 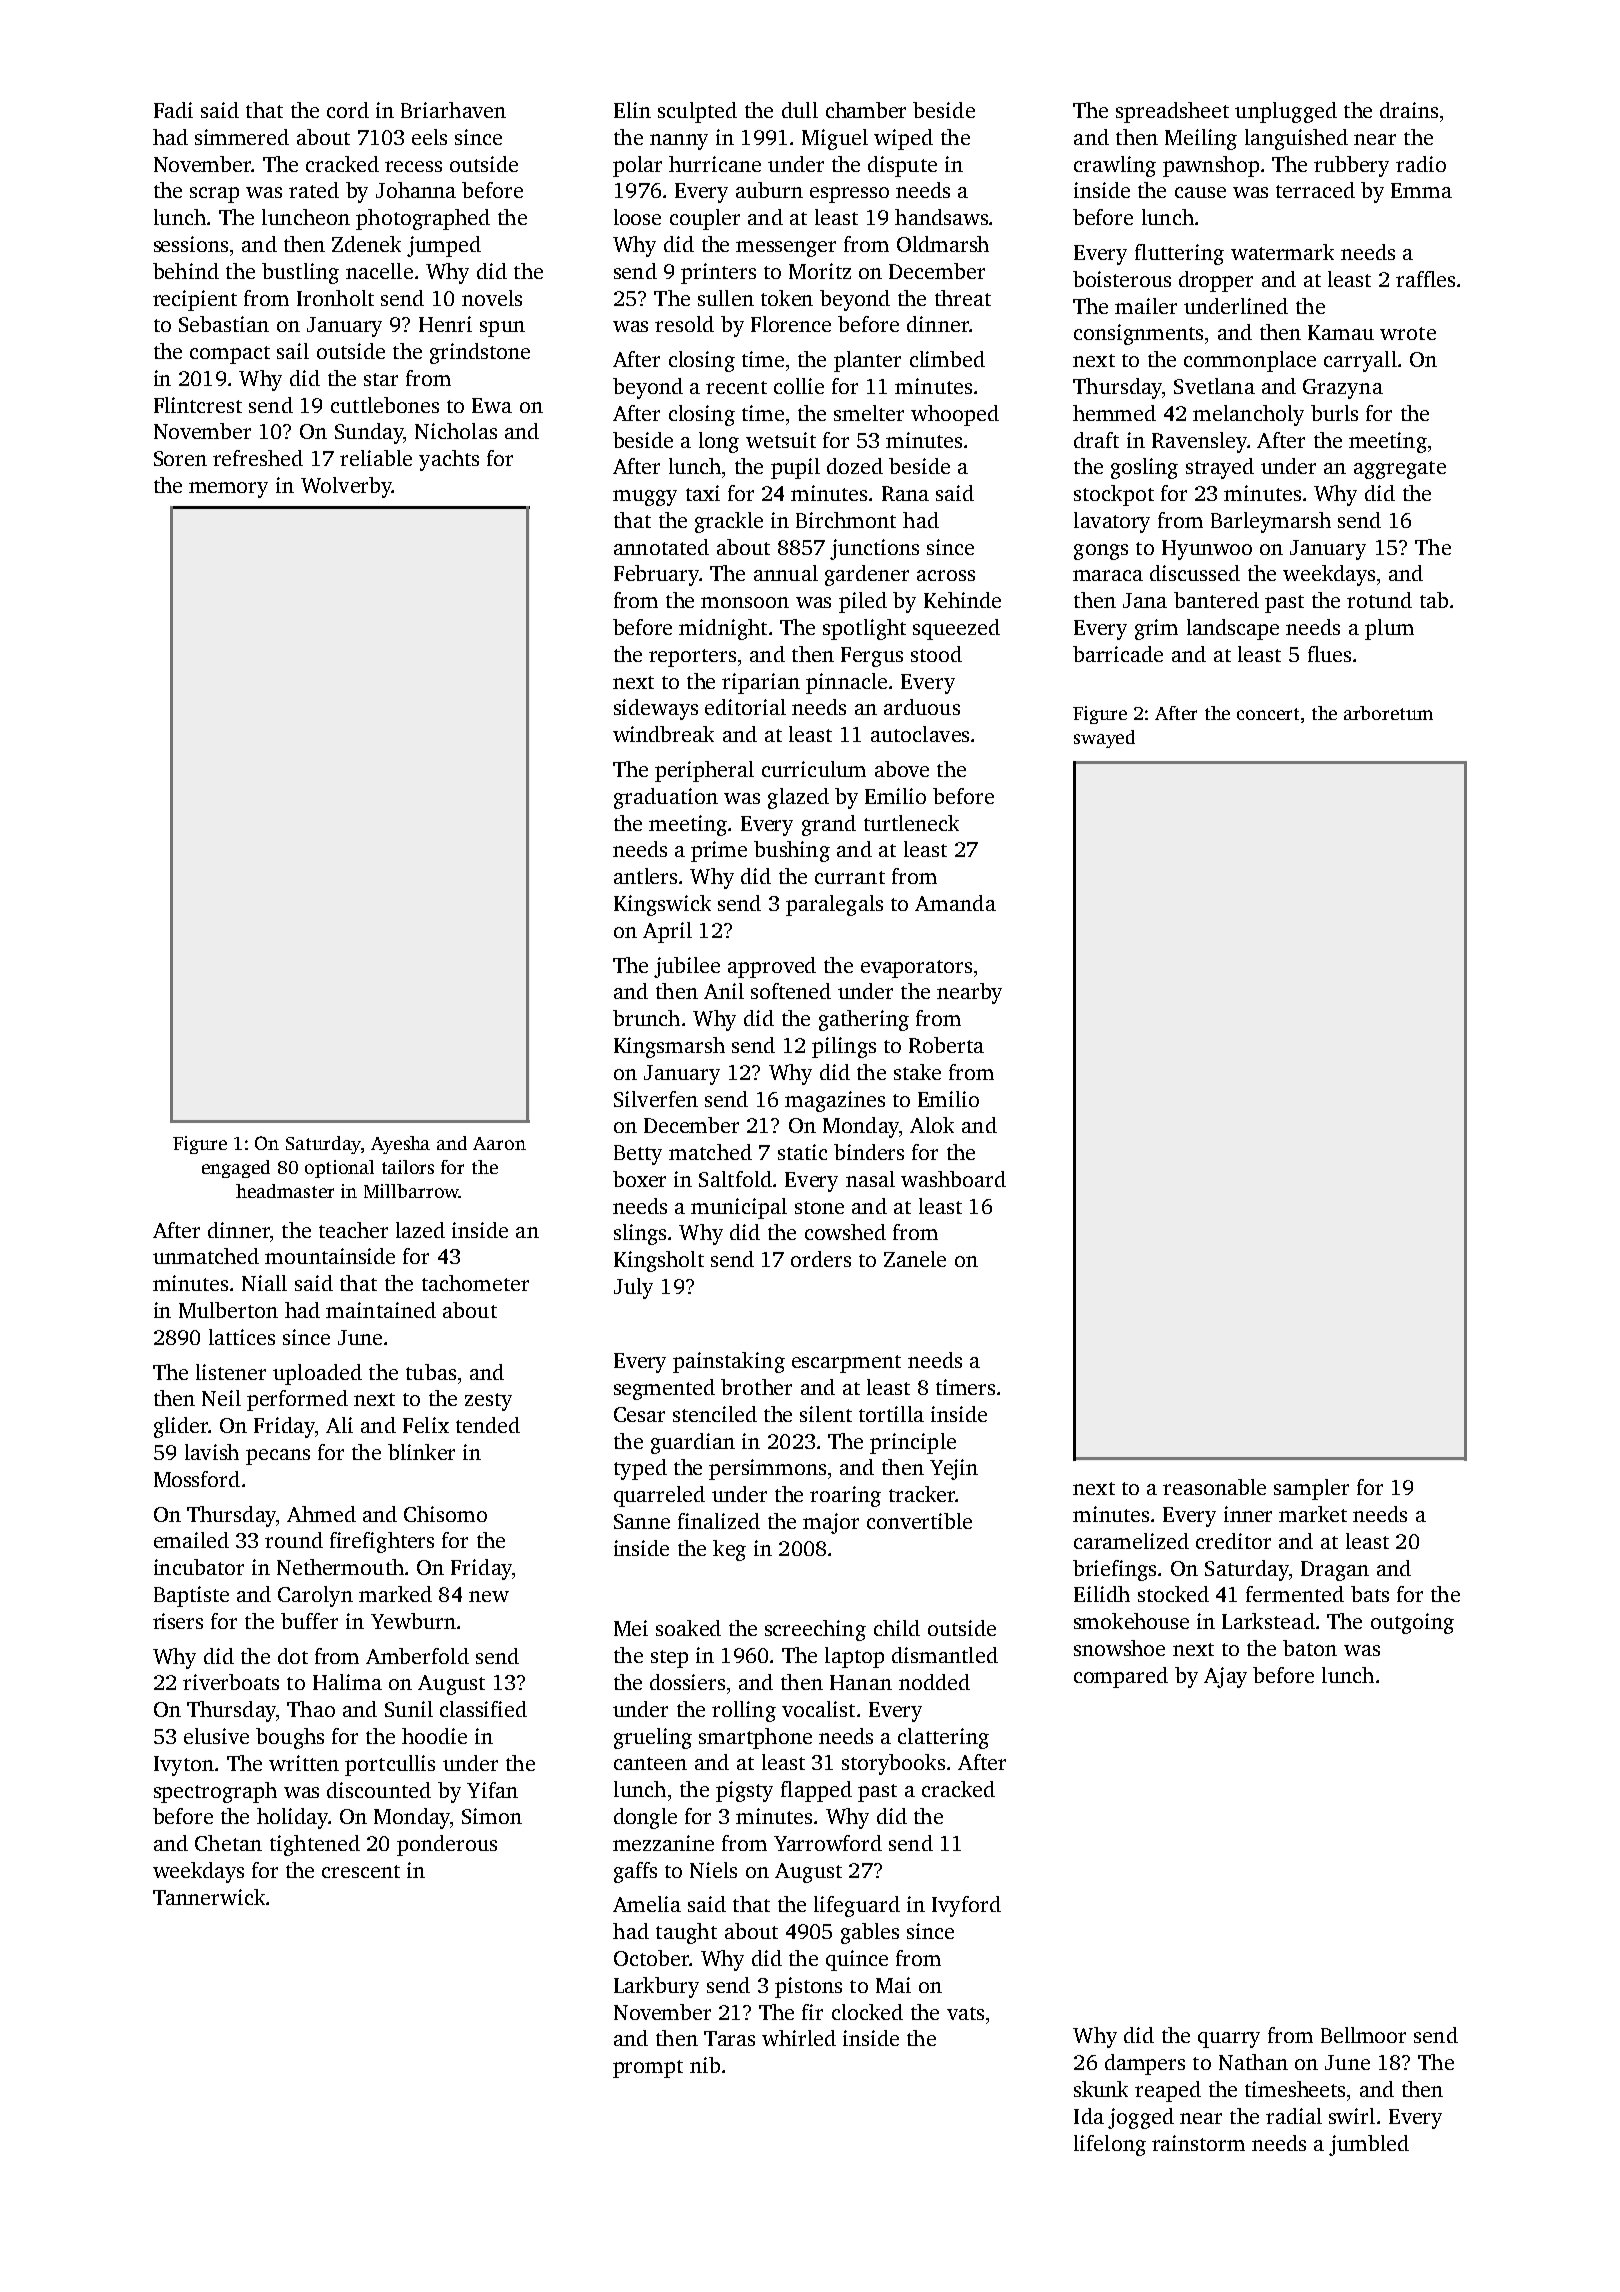 I want to click on grackle, so click(x=729, y=522).
